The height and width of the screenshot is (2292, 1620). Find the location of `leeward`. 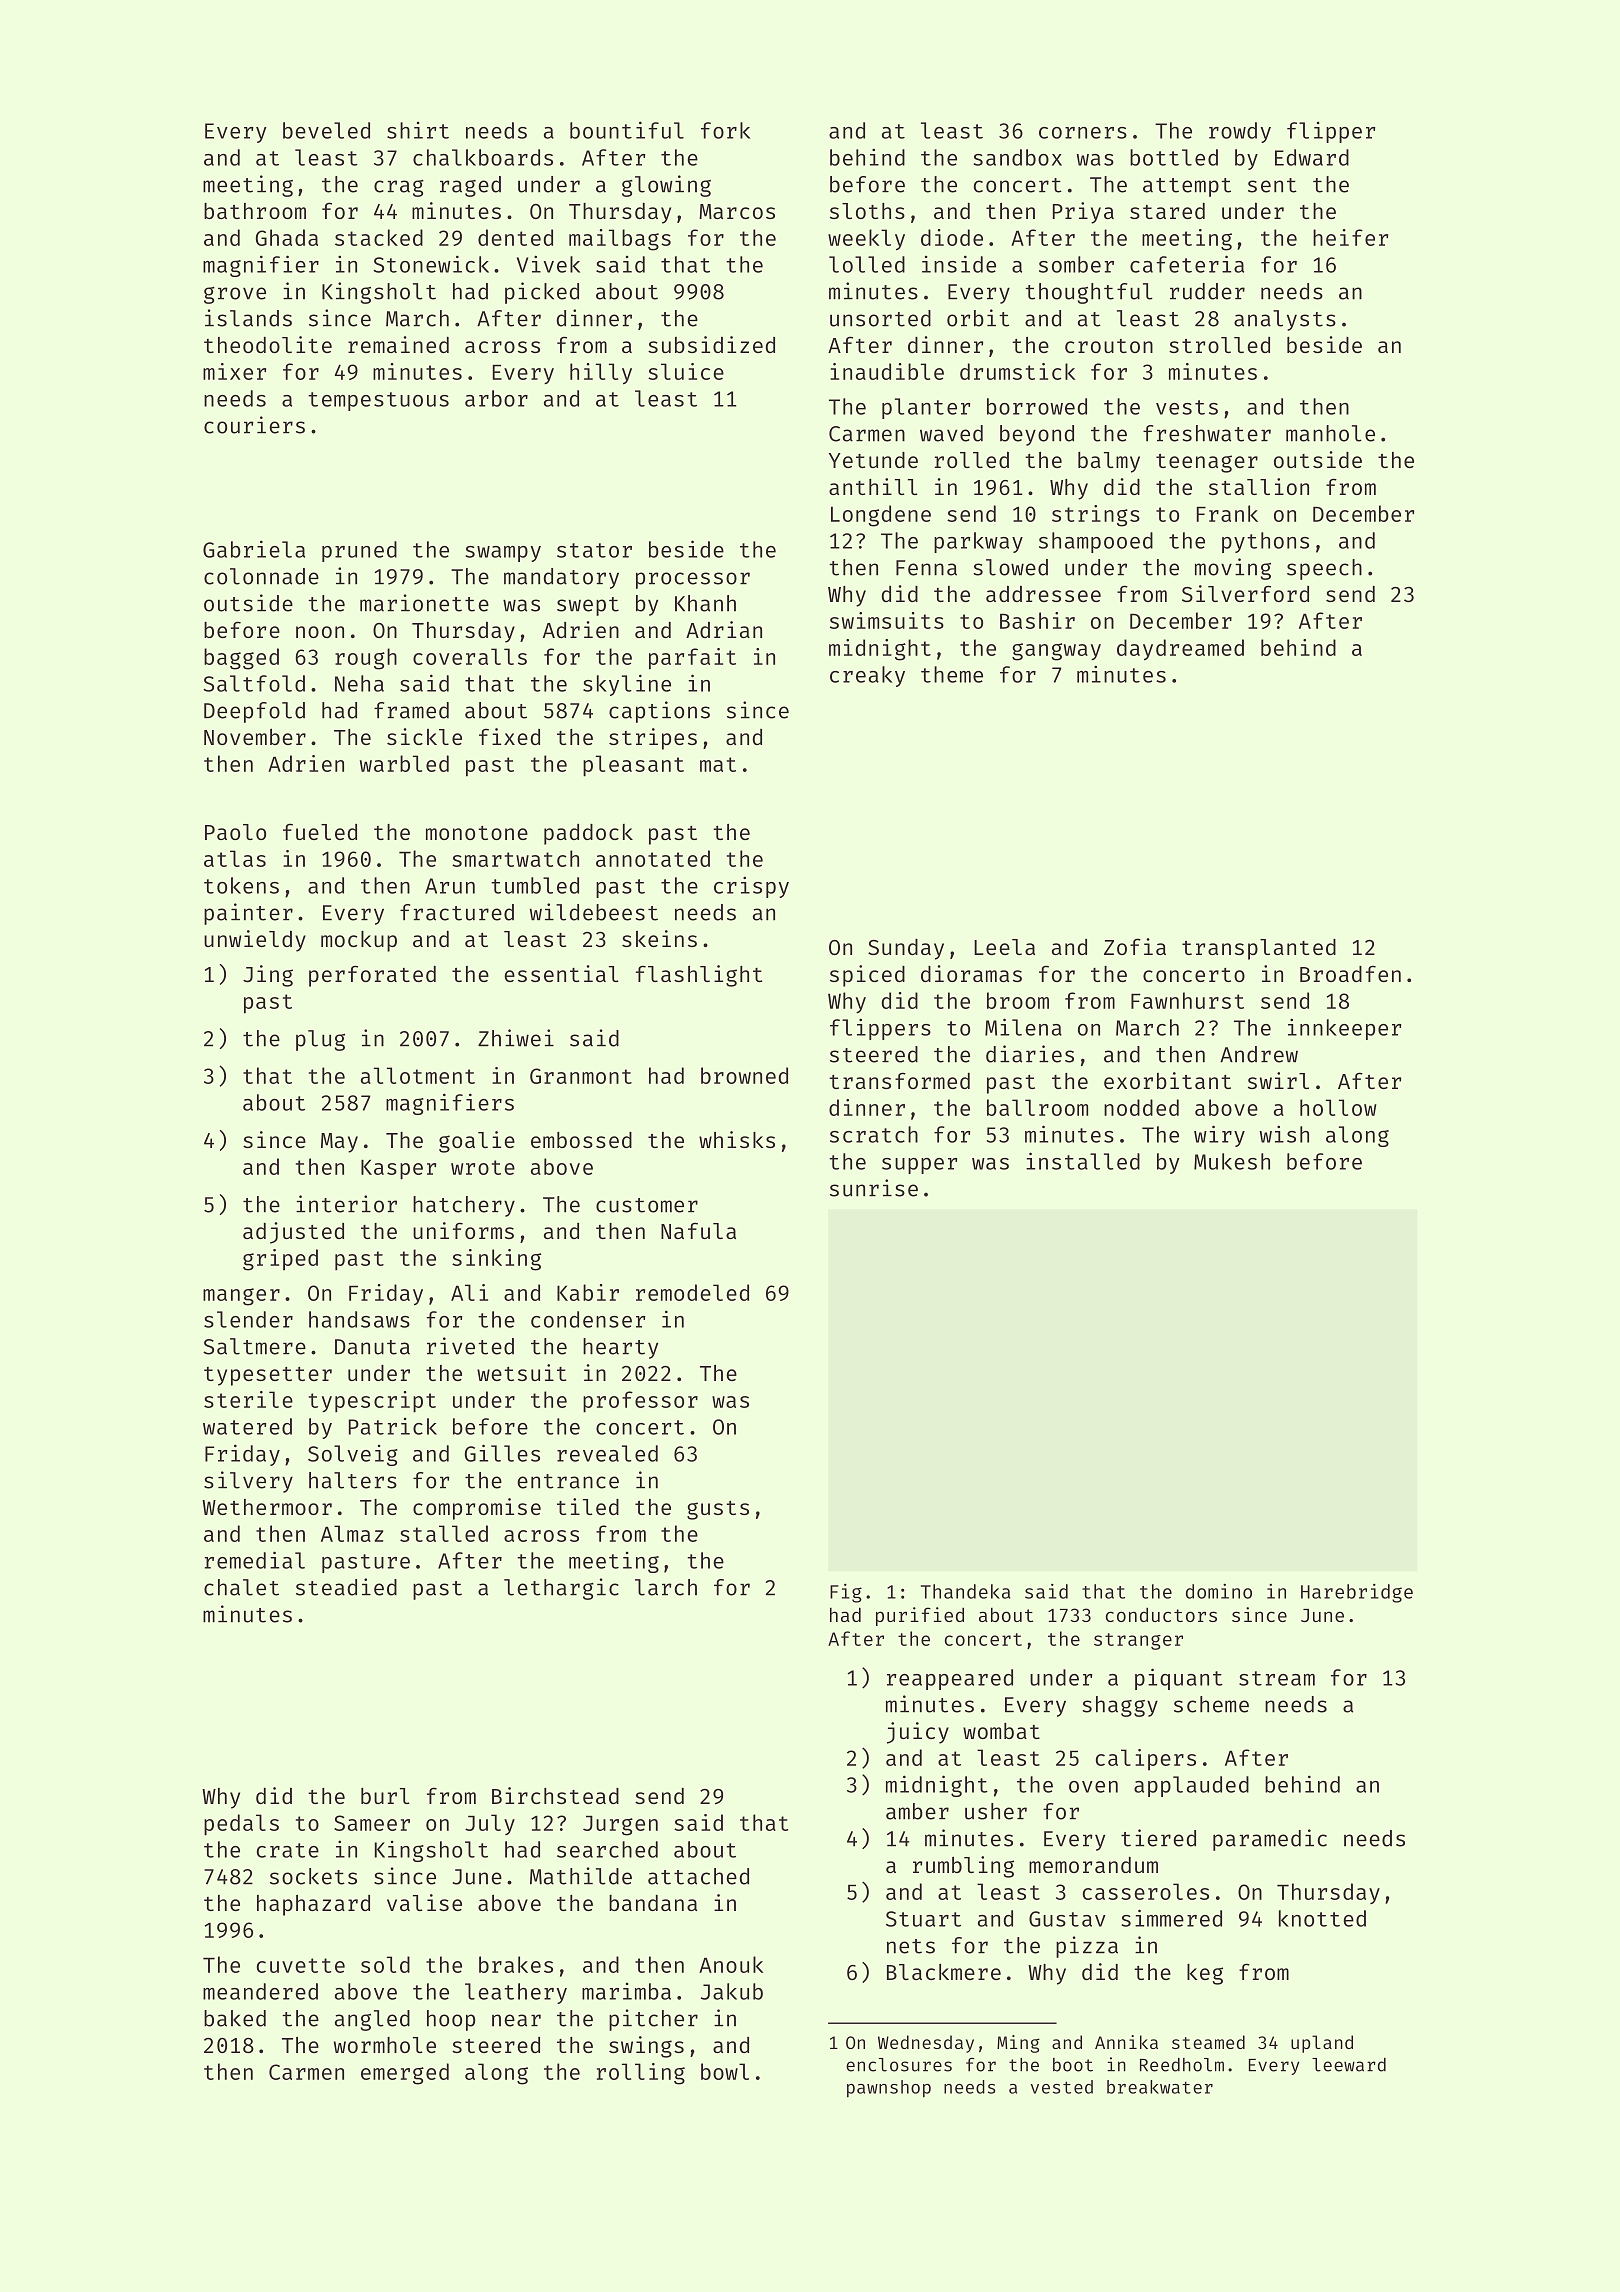

leeward is located at coordinates (1349, 2065).
